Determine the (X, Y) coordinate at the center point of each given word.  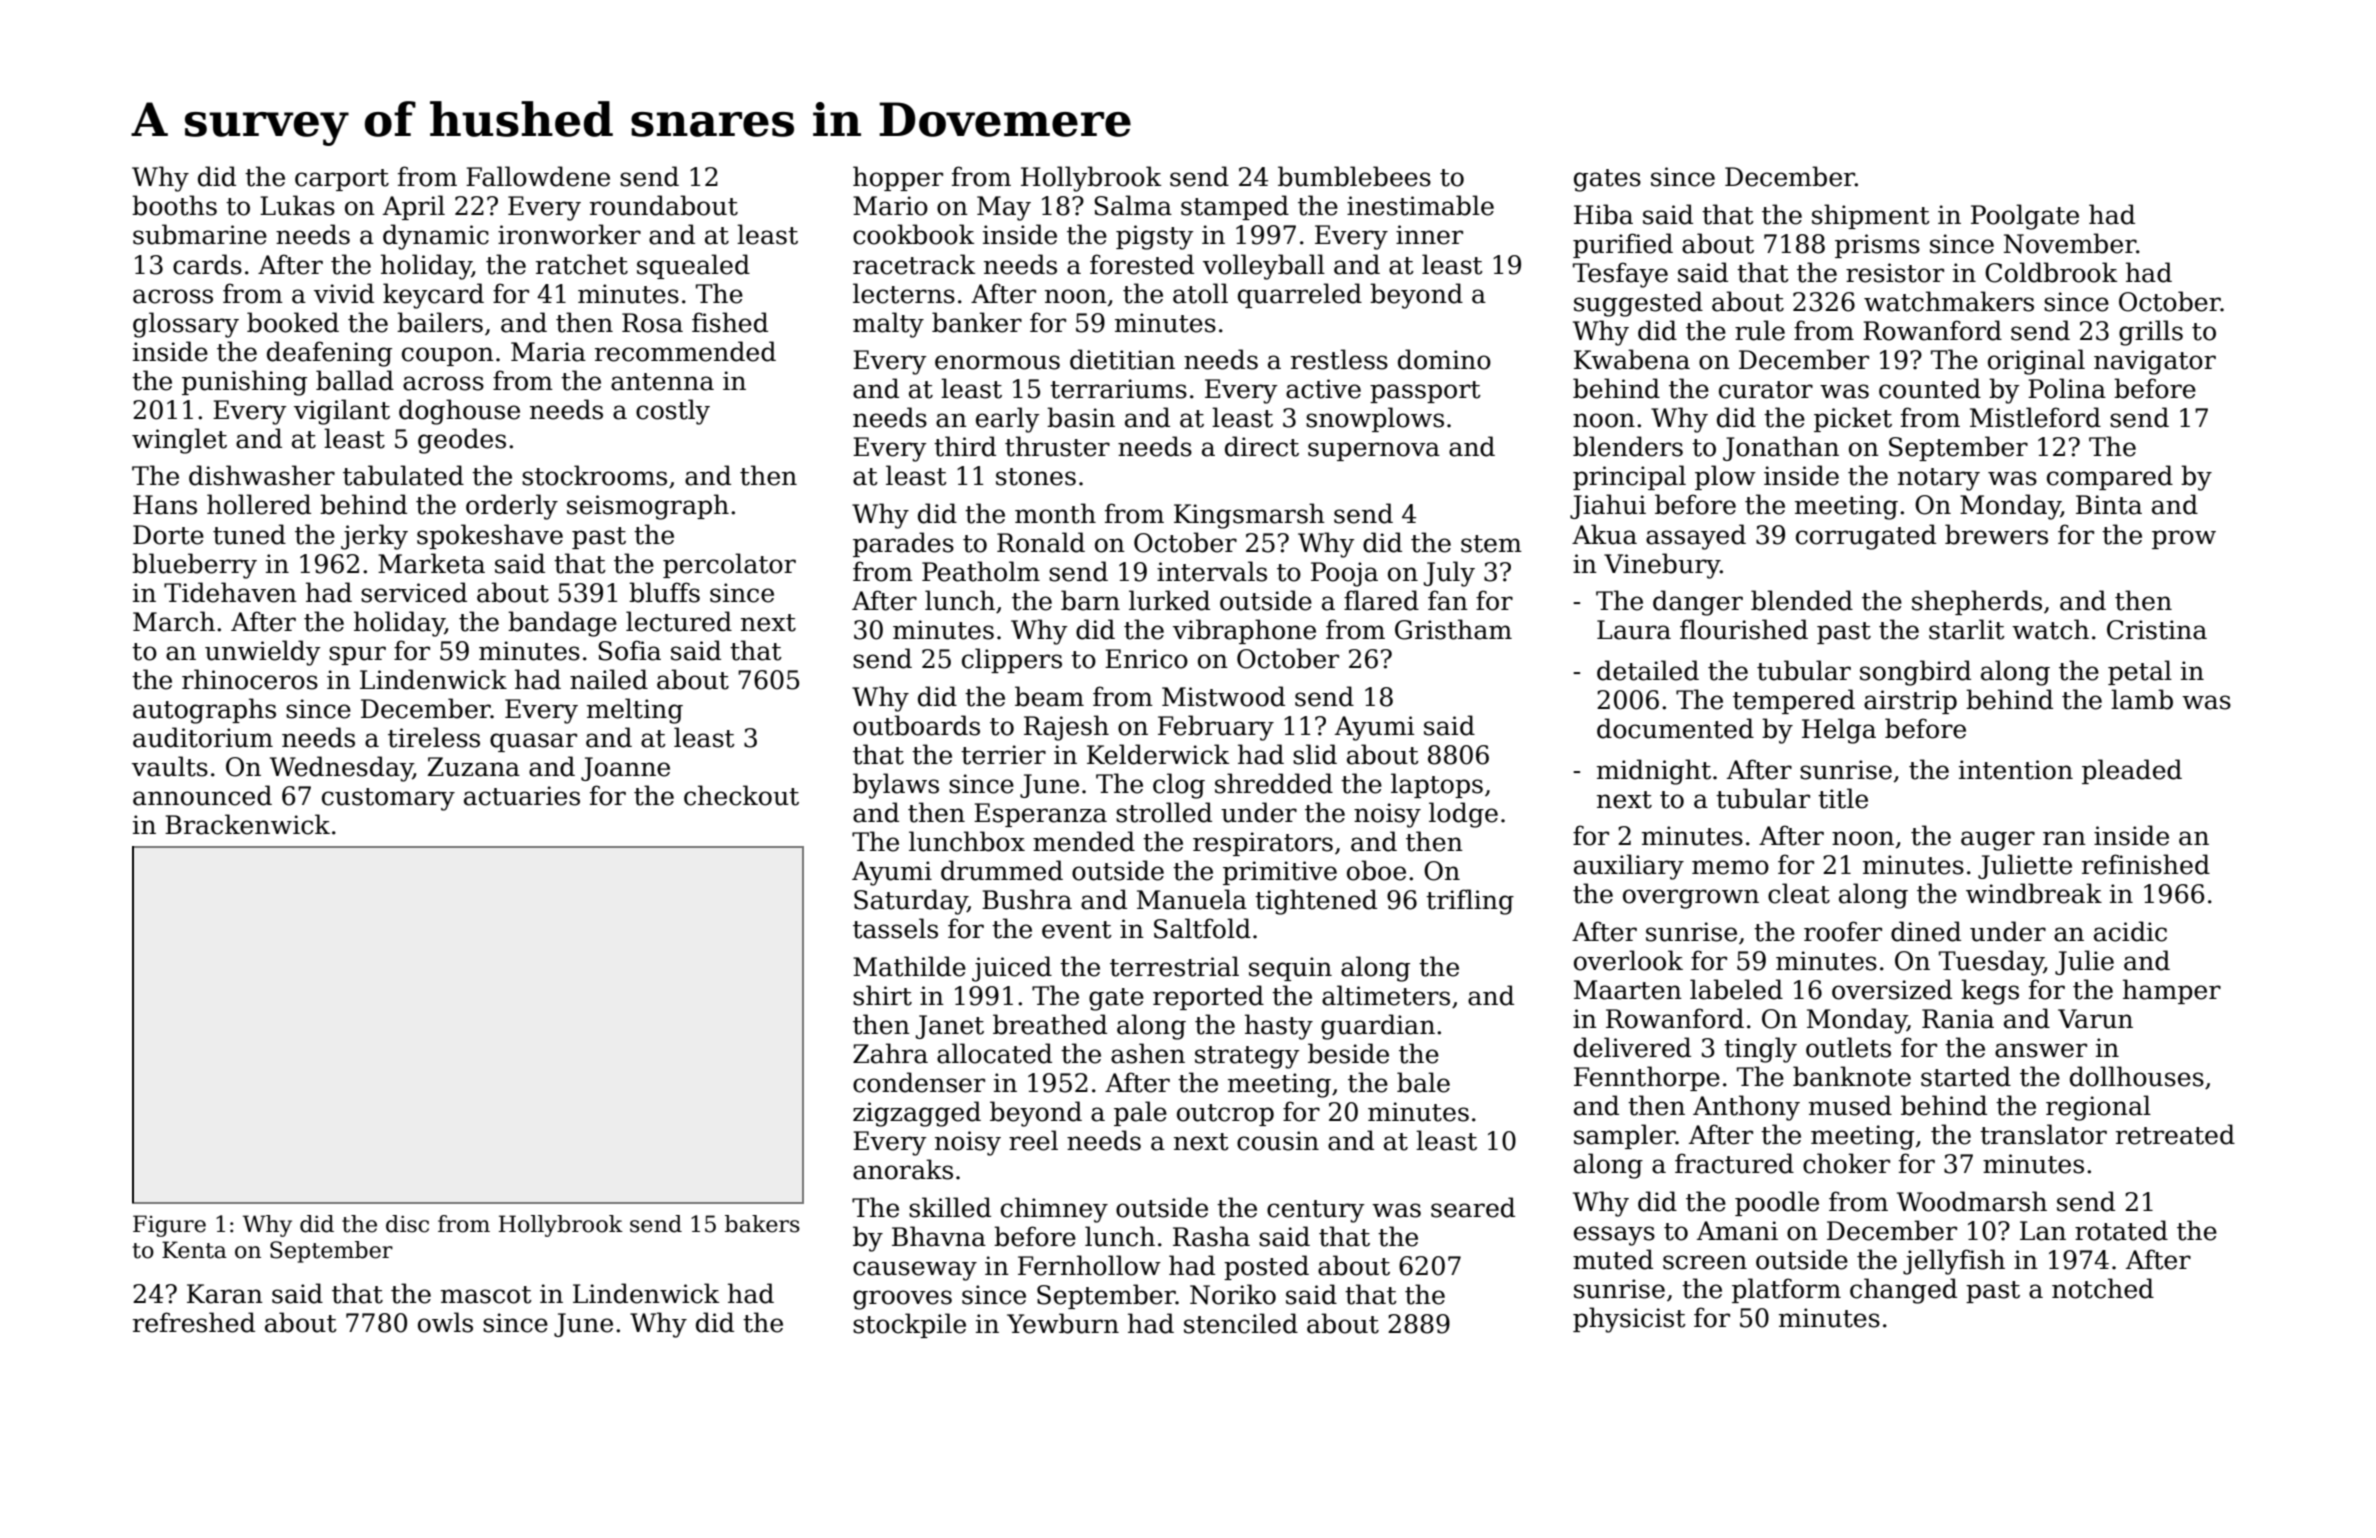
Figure (169, 1226)
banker (977, 322)
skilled (950, 1207)
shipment (1871, 216)
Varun (2095, 1019)
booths (174, 205)
